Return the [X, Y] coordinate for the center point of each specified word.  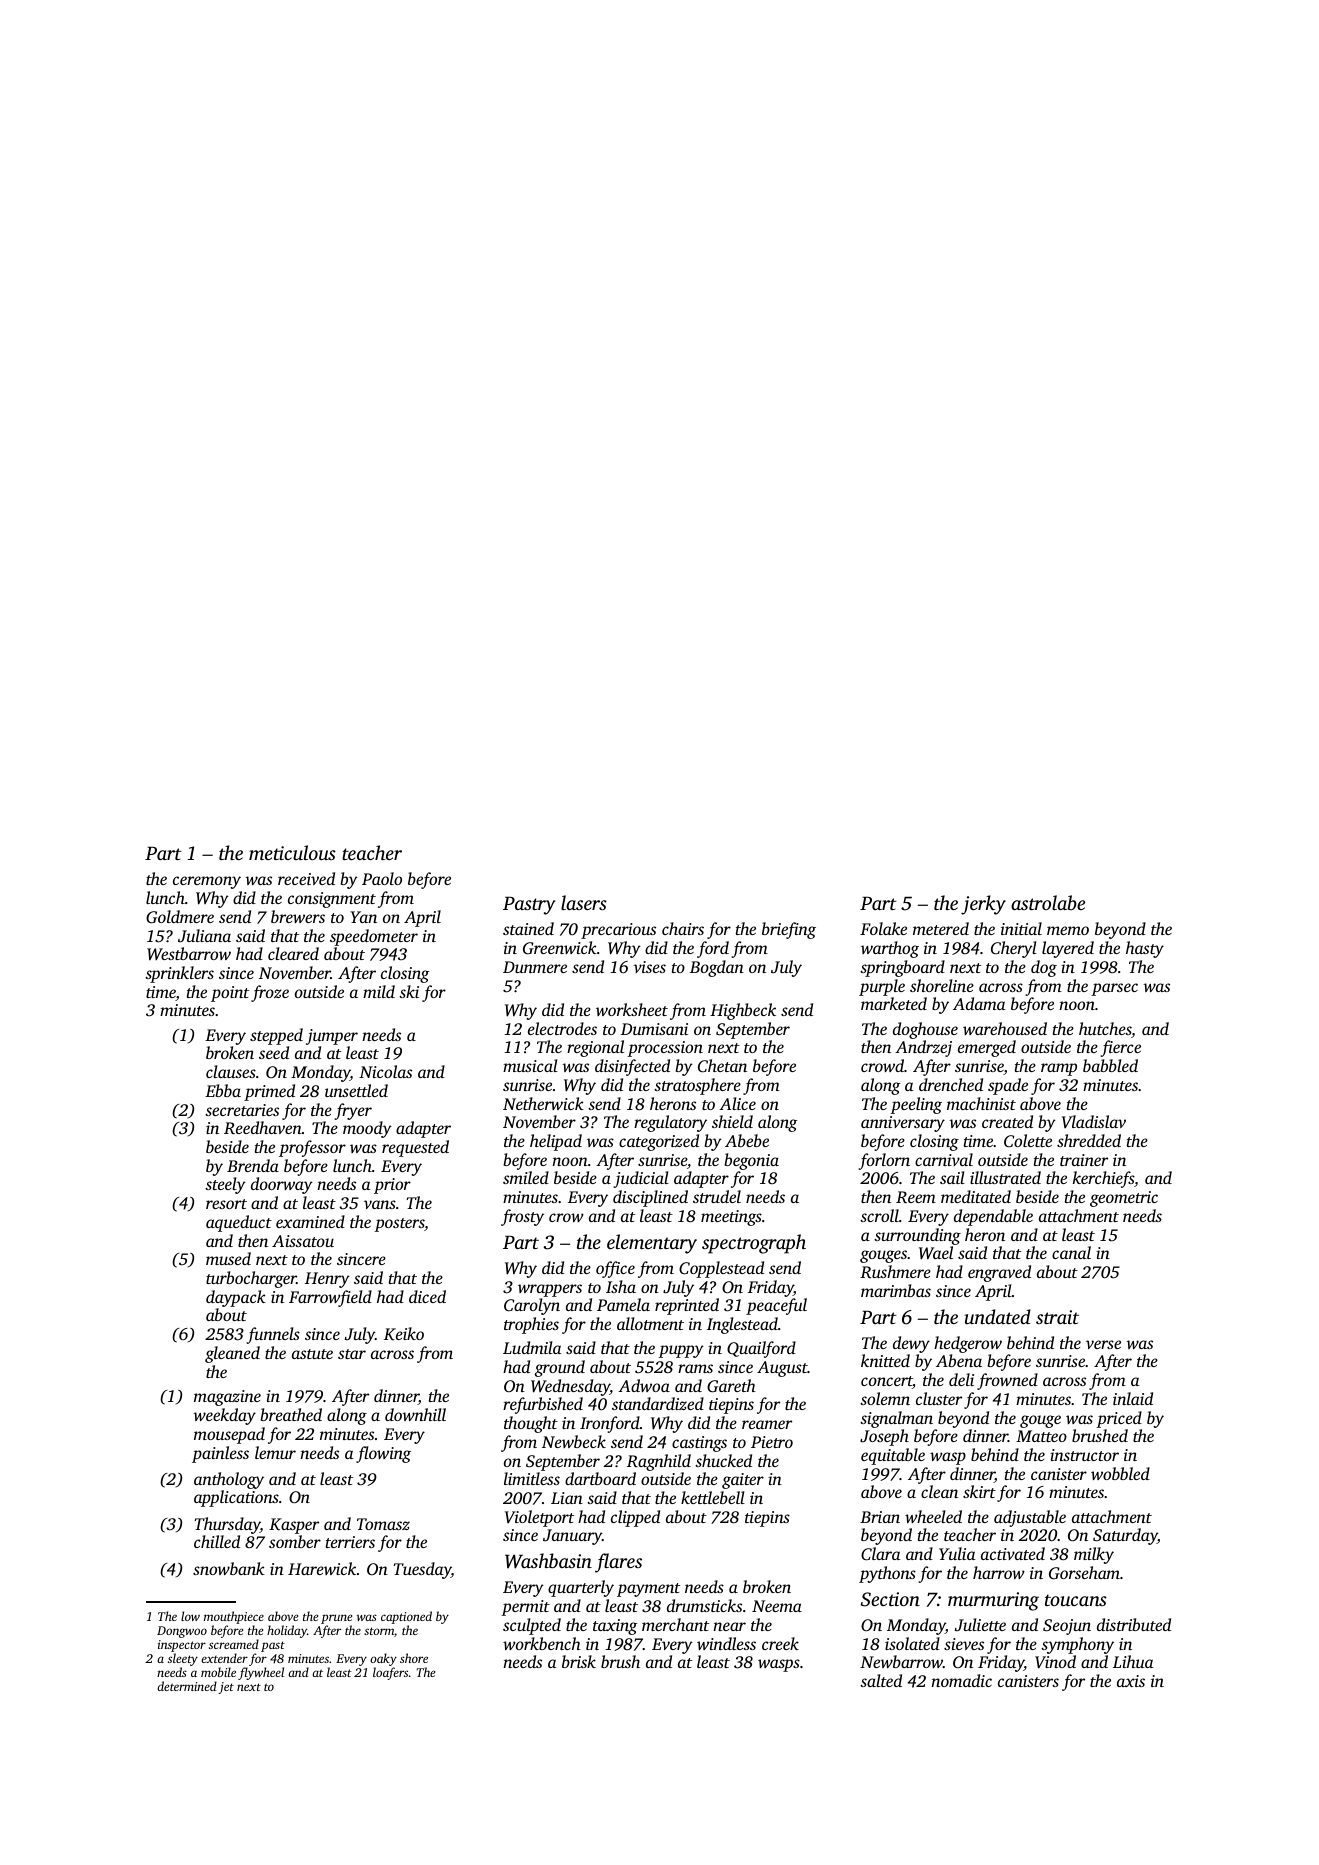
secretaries [242, 1110]
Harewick [322, 1568]
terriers [350, 1542]
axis [1131, 1681]
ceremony [207, 882]
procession [665, 1049]
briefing [789, 930]
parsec [1114, 989]
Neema [777, 1606]
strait [1057, 1317]
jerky [983, 905]
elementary [652, 1244]
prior [392, 1186]
